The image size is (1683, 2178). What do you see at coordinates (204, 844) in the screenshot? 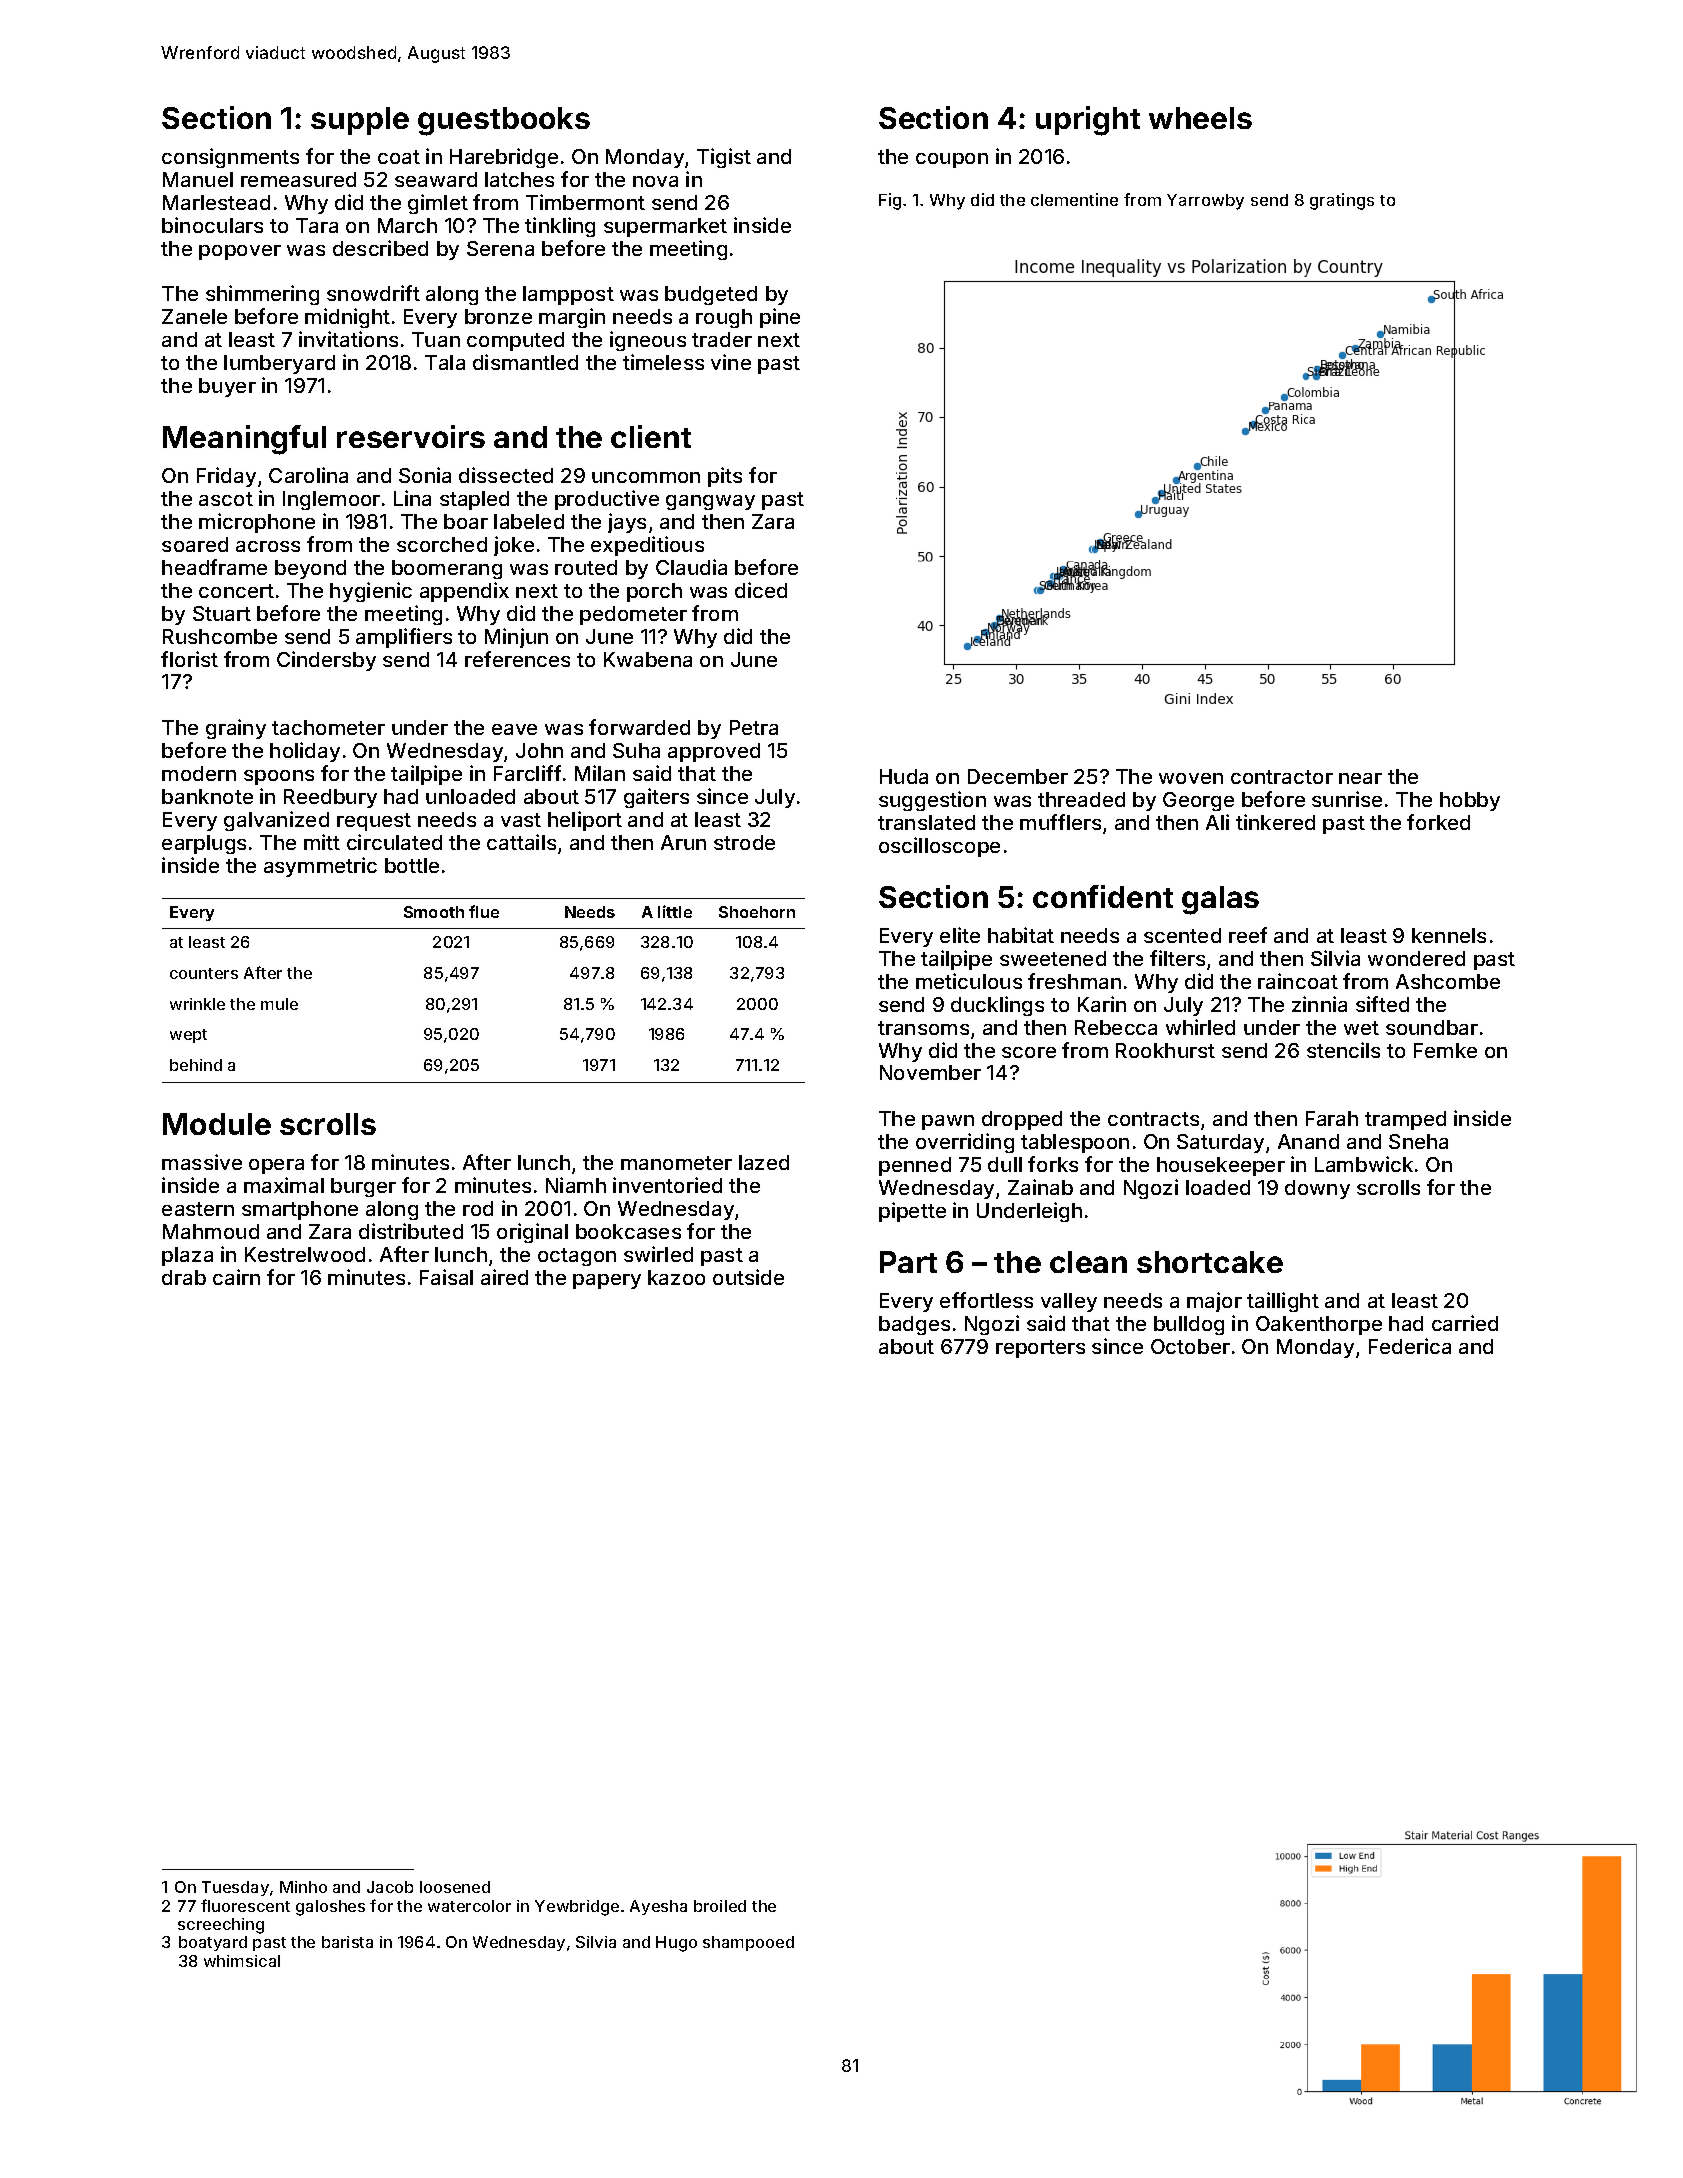
I see `earplugs` at bounding box center [204, 844].
